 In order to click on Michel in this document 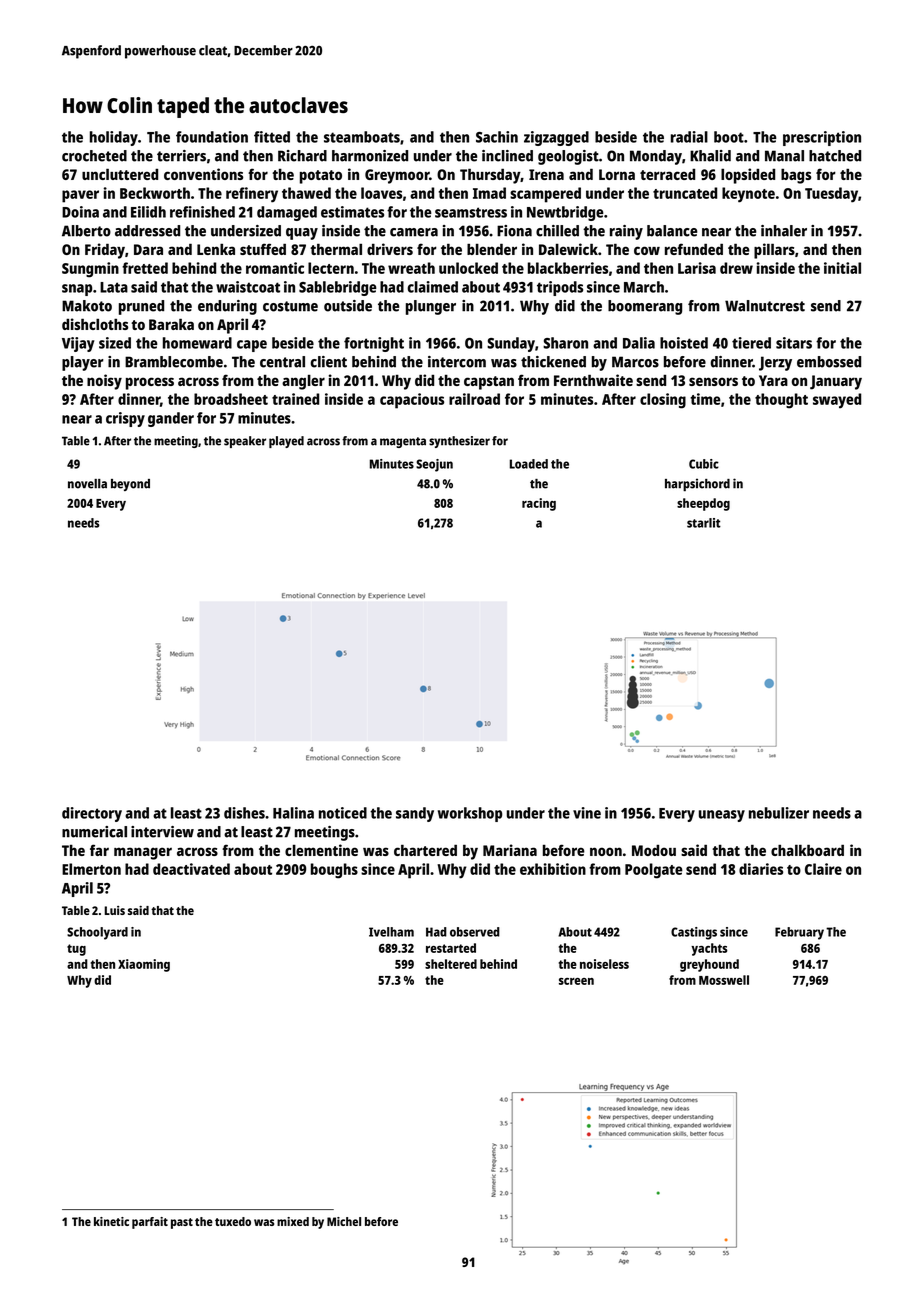, I will do `click(344, 1221)`.
